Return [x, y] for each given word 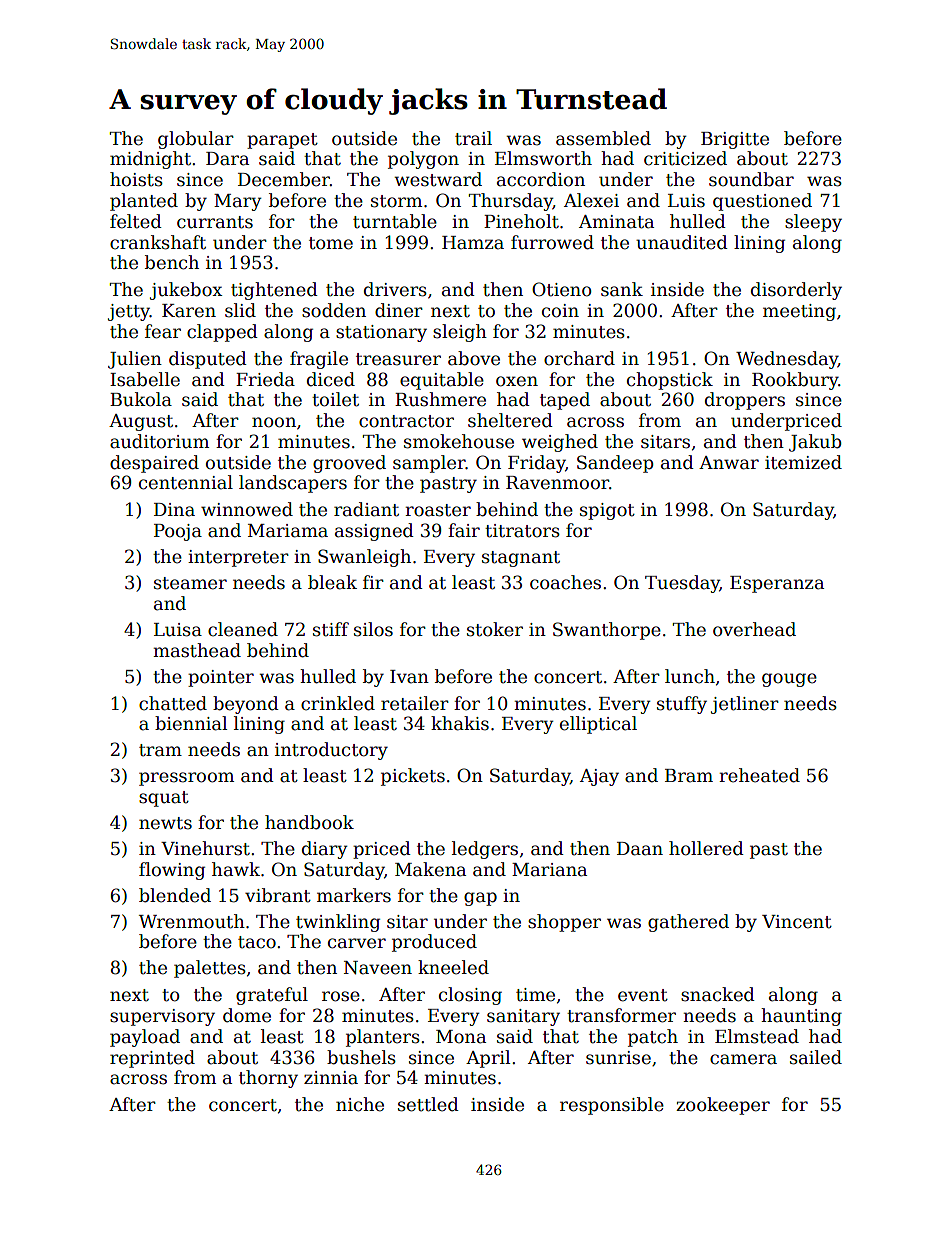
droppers [745, 401]
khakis [460, 723]
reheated [759, 775]
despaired [154, 464]
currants [215, 222]
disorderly [796, 291]
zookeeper [723, 1106]
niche [360, 1104]
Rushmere [440, 399]
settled [428, 1104]
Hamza [473, 243]
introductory [331, 751]
